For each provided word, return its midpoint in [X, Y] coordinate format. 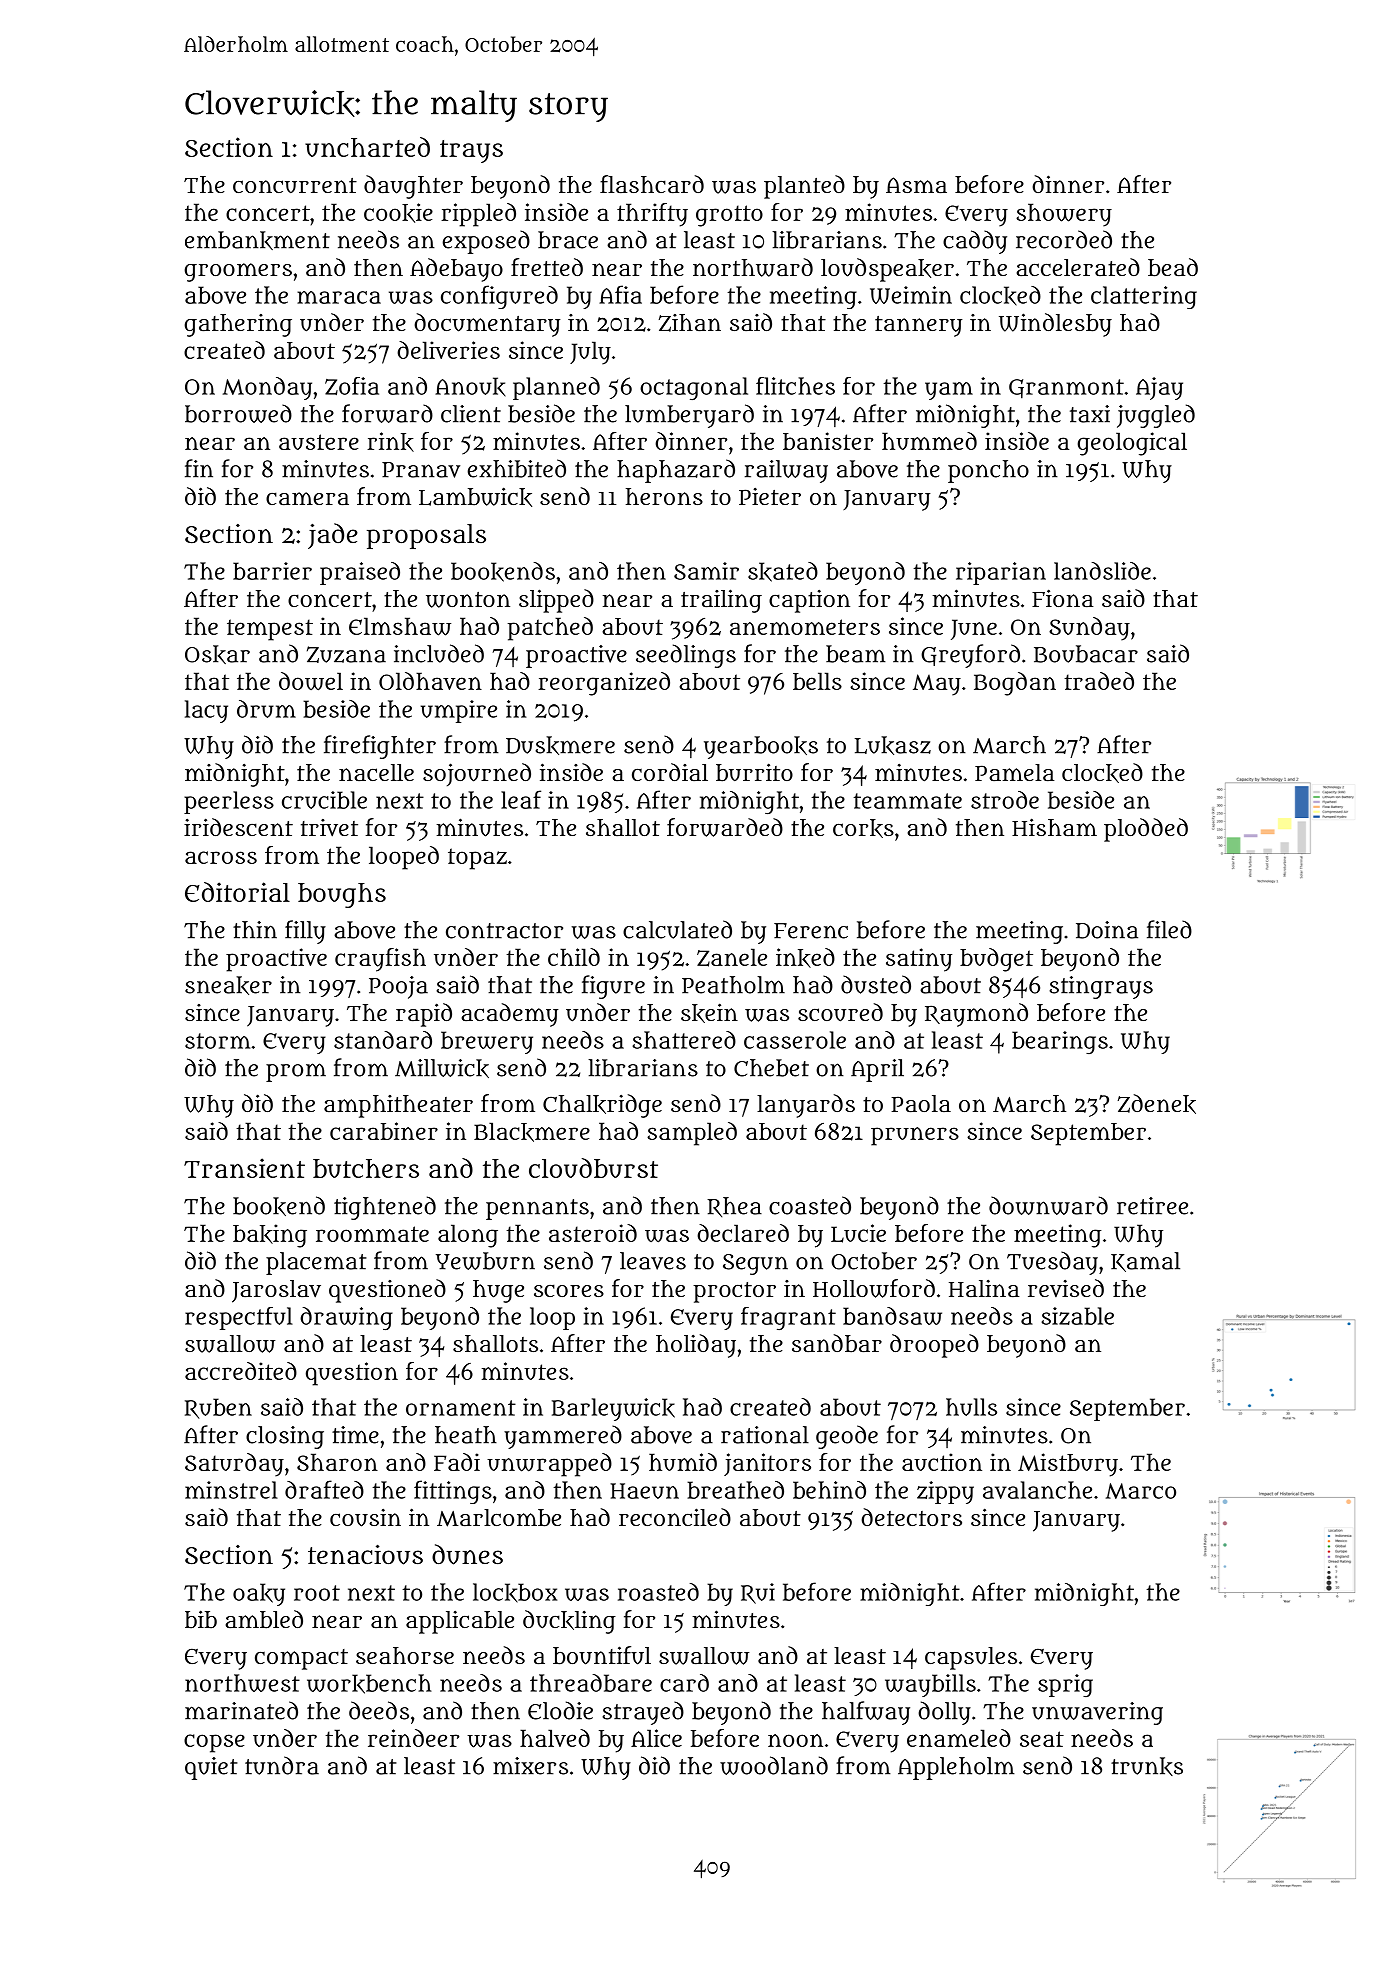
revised [1066, 1288]
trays [471, 151]
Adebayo [456, 270]
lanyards [806, 1106]
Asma [916, 185]
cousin [365, 1518]
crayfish [380, 960]
